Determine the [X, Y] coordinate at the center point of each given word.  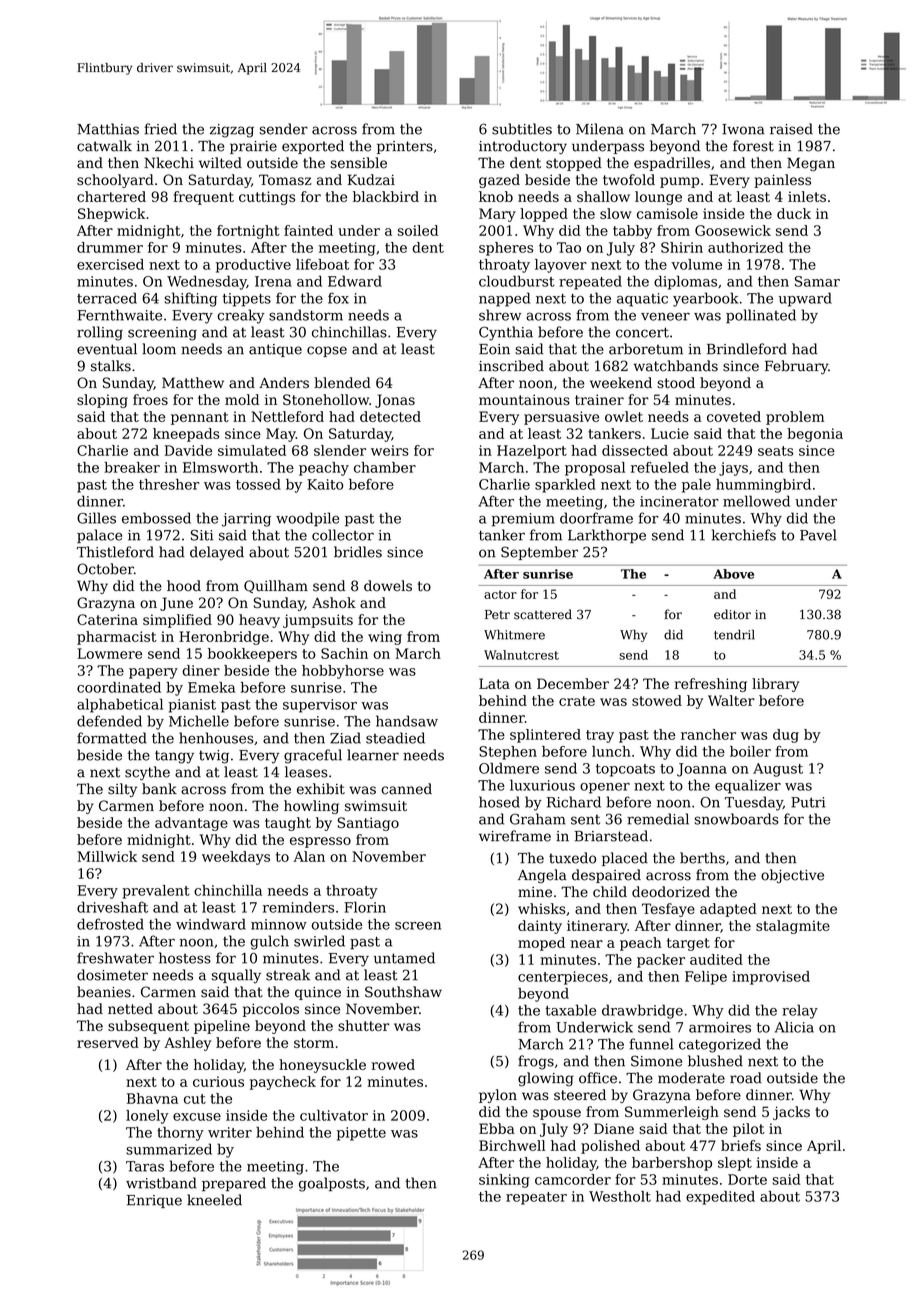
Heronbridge [224, 638]
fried [160, 129]
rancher [708, 734]
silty [122, 790]
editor [732, 614]
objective [792, 876]
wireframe [515, 836]
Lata [494, 683]
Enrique [154, 1201]
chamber [385, 467]
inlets [807, 196]
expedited [720, 1198]
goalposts [332, 1184]
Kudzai [371, 179]
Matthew [193, 383]
